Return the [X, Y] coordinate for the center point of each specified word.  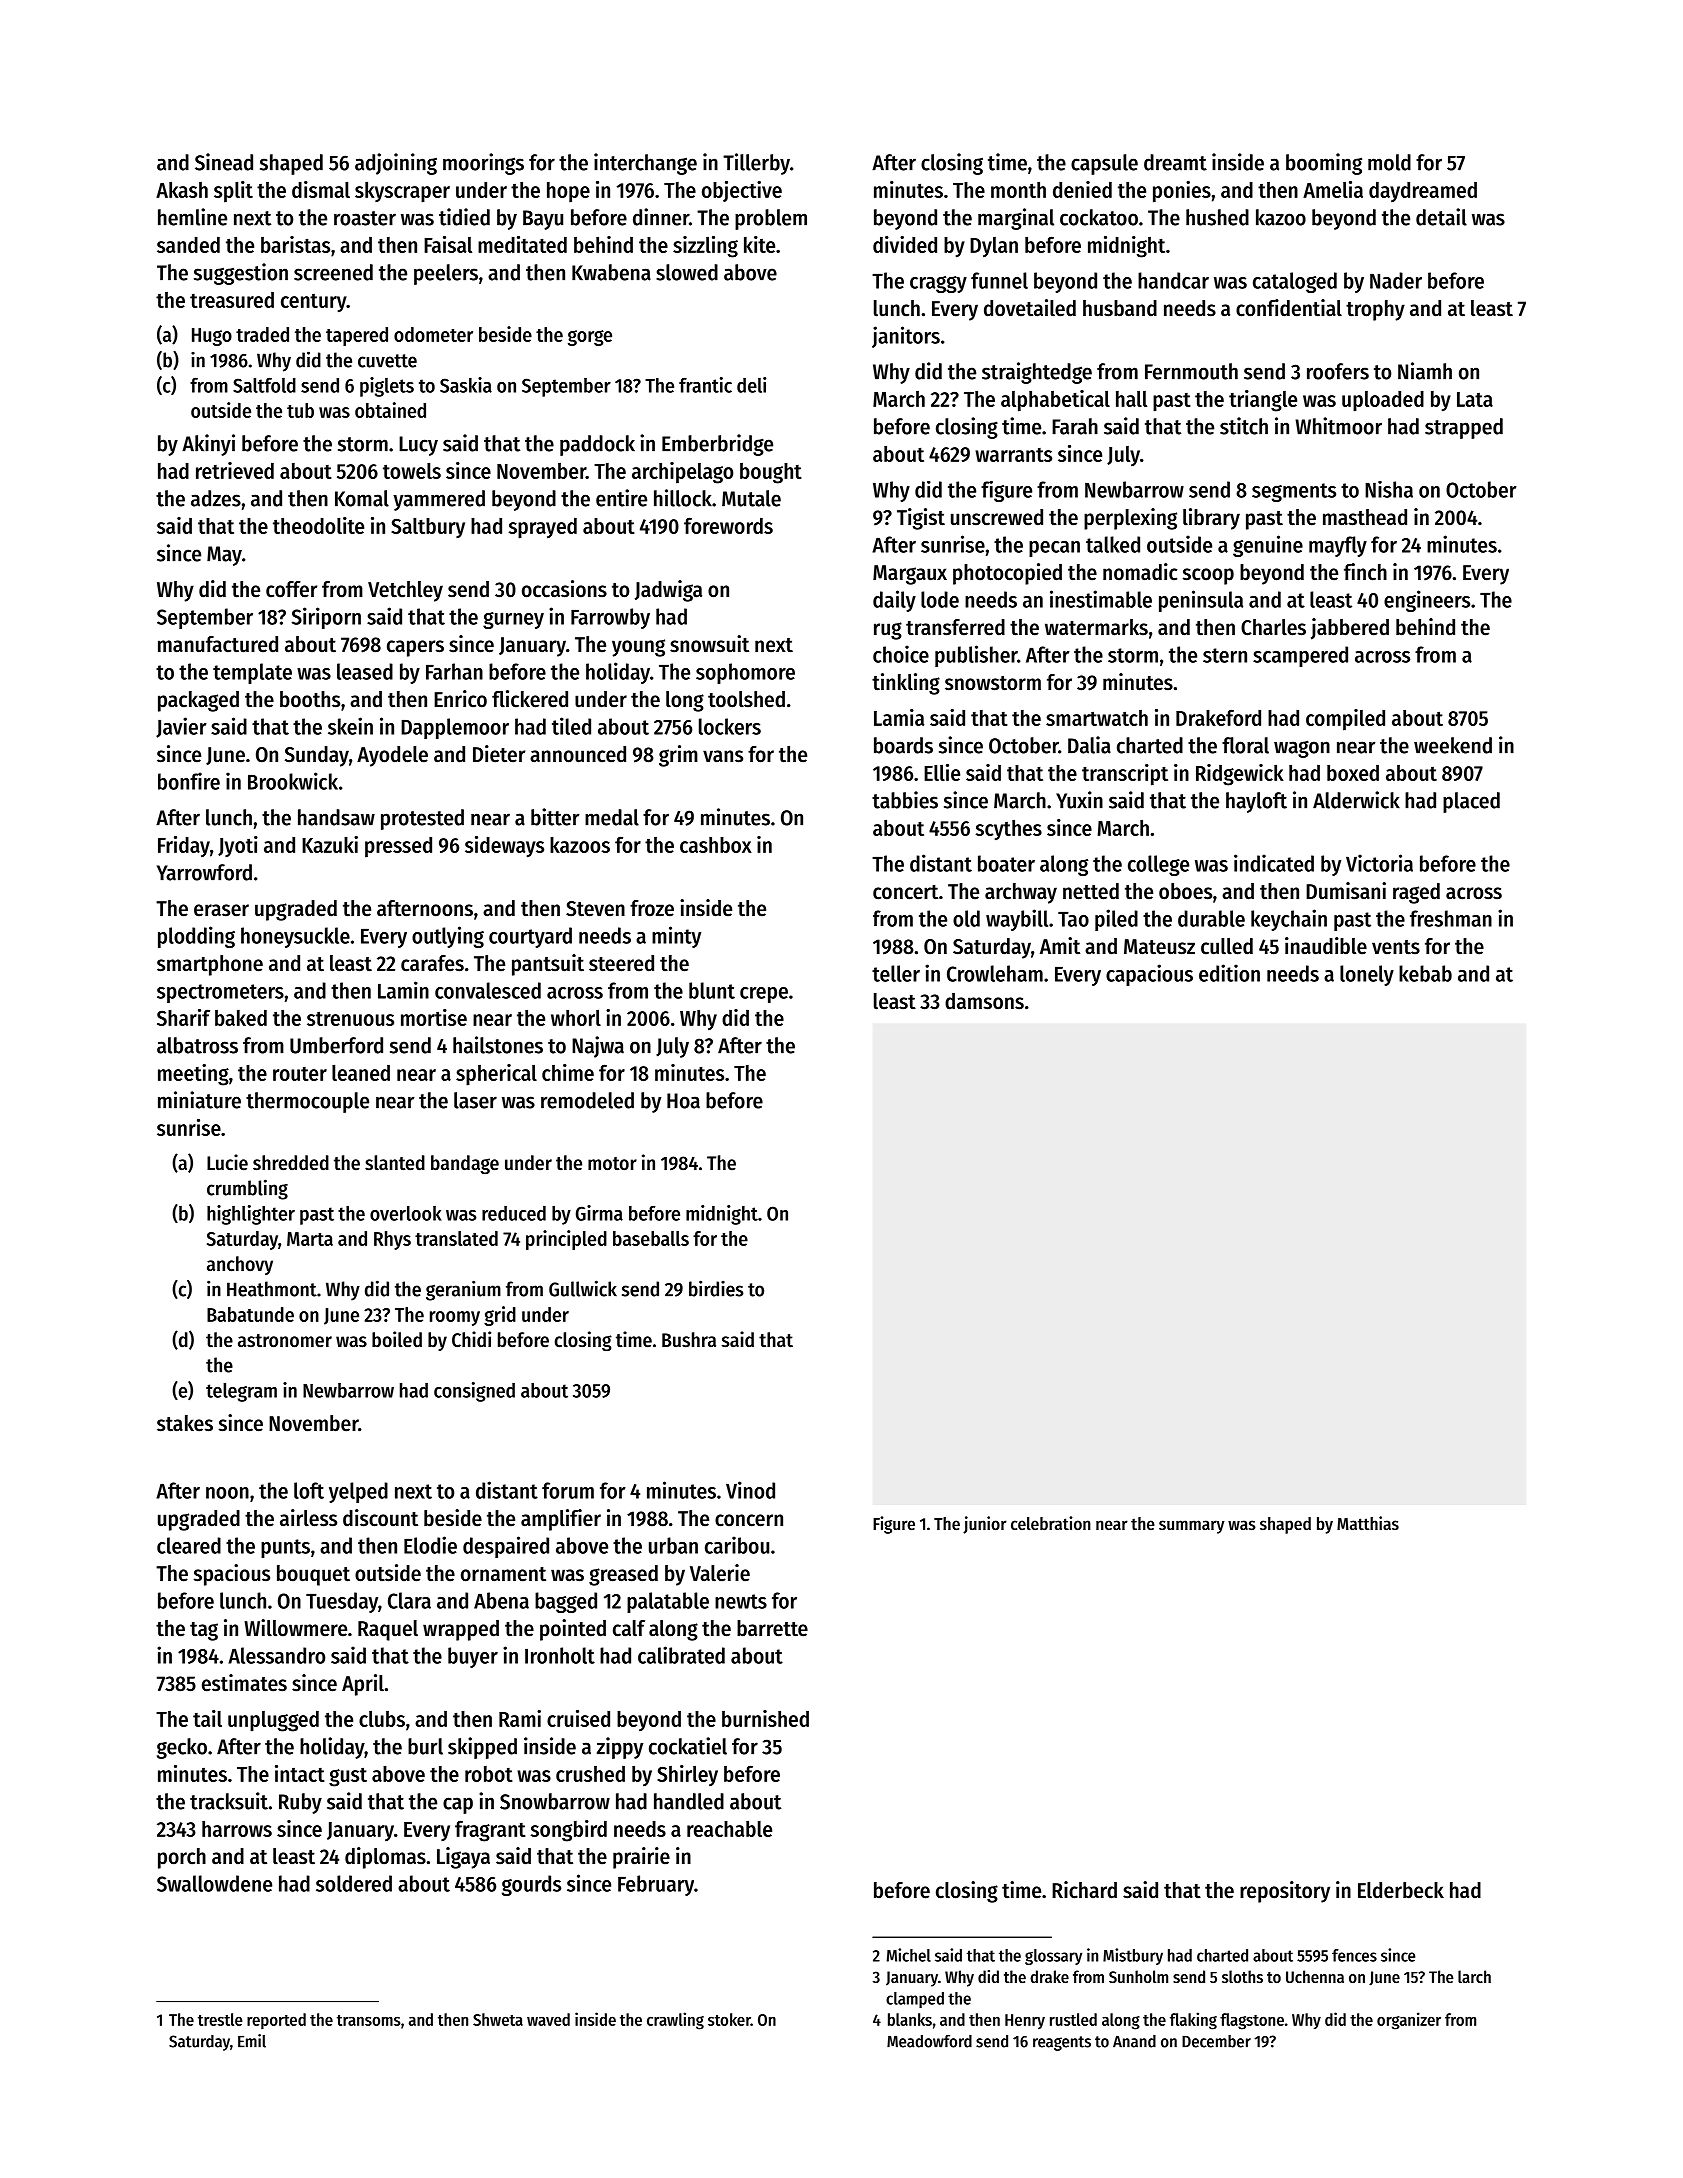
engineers [1427, 601]
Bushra [689, 1340]
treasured [232, 300]
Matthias [1368, 1523]
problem [771, 219]
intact [300, 1773]
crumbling [247, 1189]
